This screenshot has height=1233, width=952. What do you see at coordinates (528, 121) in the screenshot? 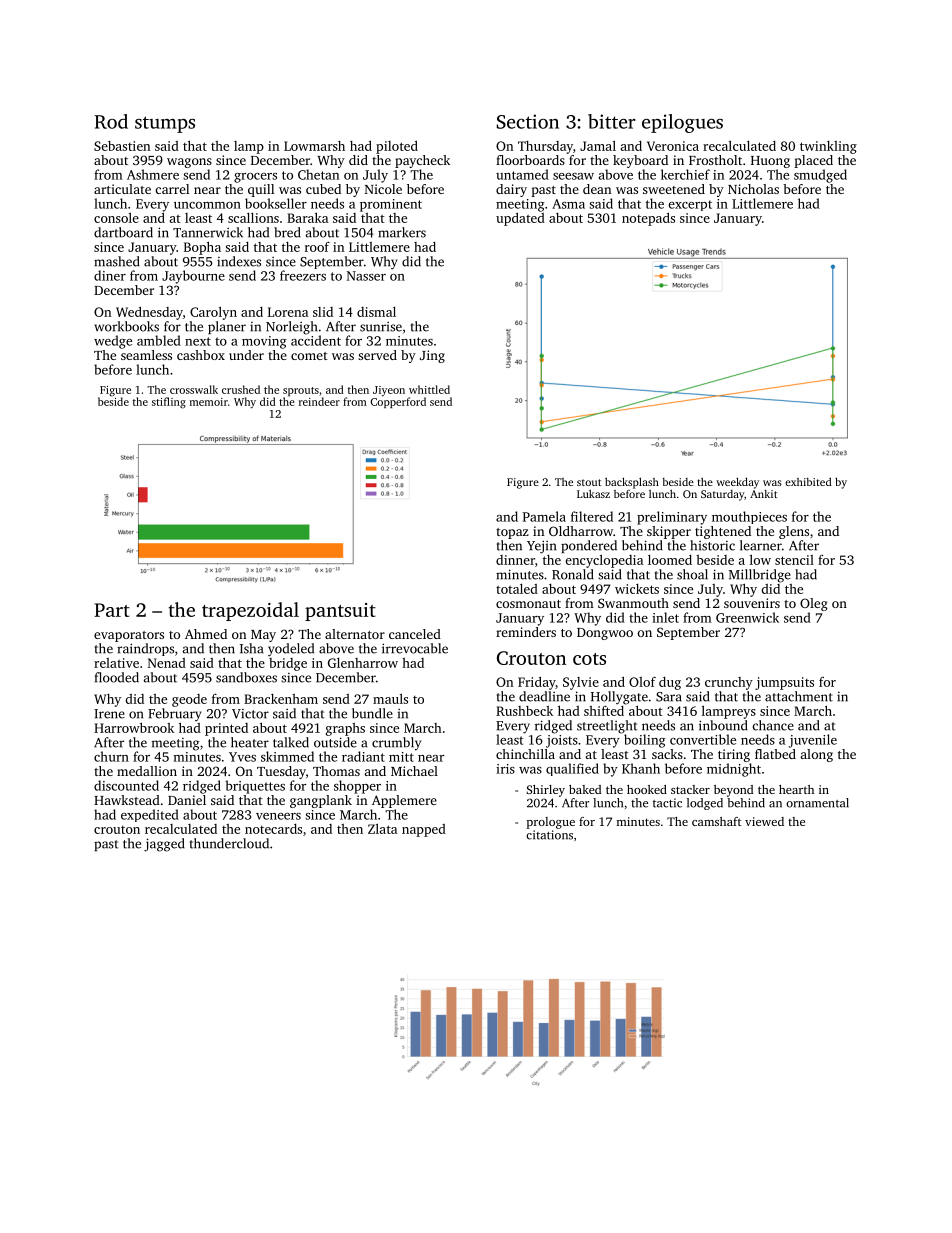
I see `Section` at bounding box center [528, 121].
